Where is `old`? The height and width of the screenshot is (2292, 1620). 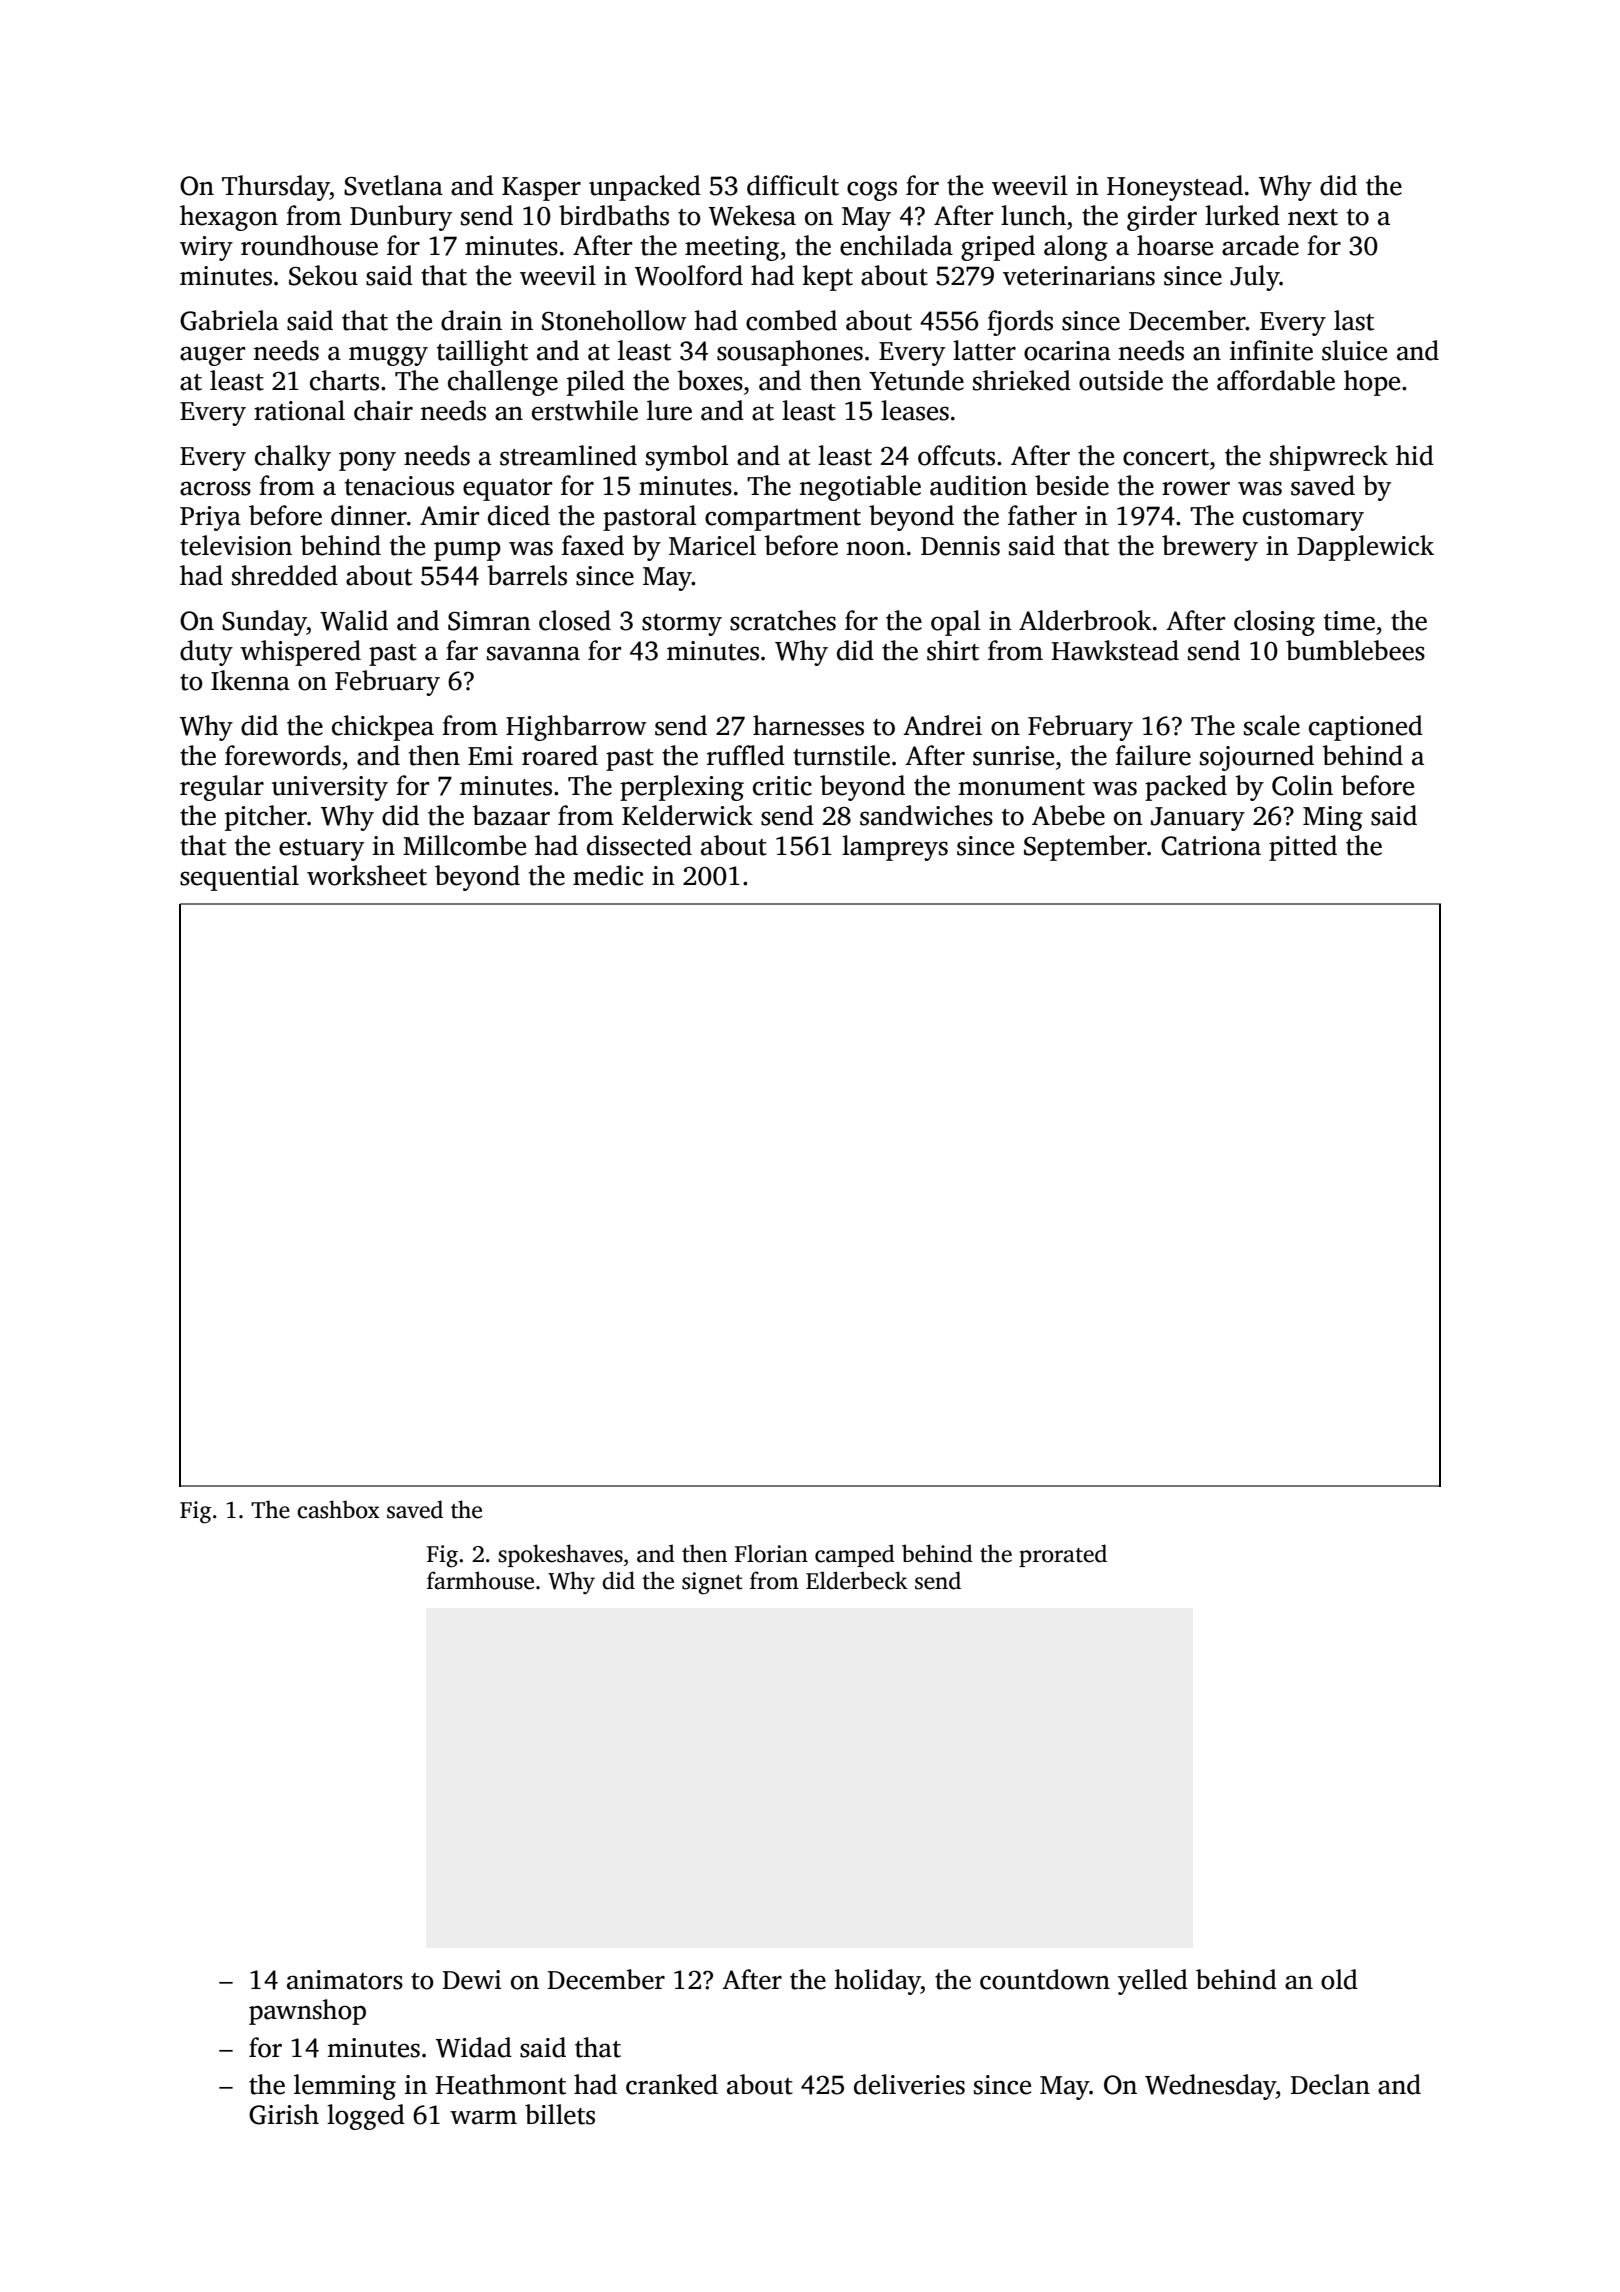
old is located at coordinates (1339, 1979).
